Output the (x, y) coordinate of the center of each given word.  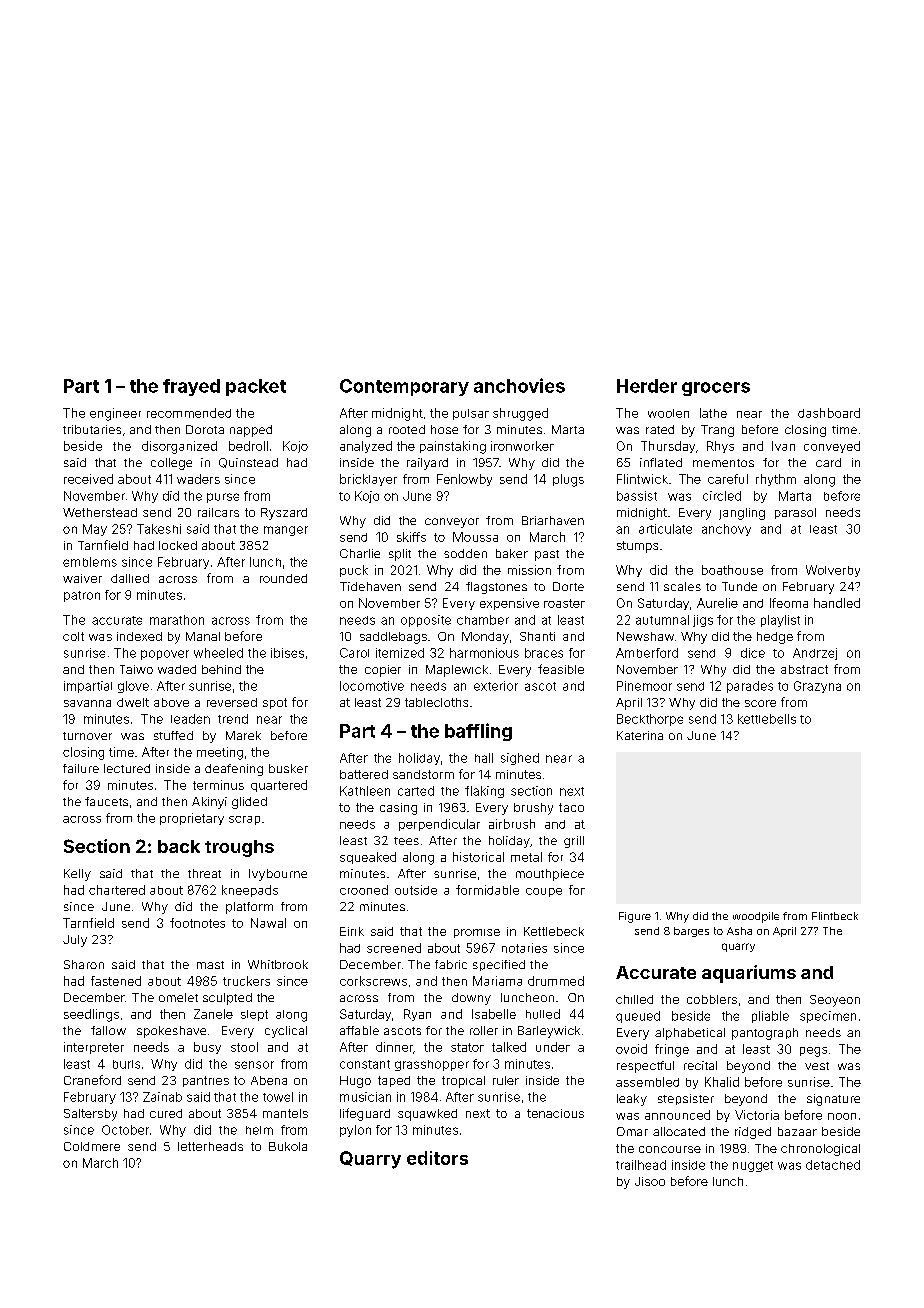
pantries (206, 1081)
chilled (634, 999)
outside (416, 890)
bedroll (248, 446)
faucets (106, 801)
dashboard (829, 413)
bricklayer (368, 480)
